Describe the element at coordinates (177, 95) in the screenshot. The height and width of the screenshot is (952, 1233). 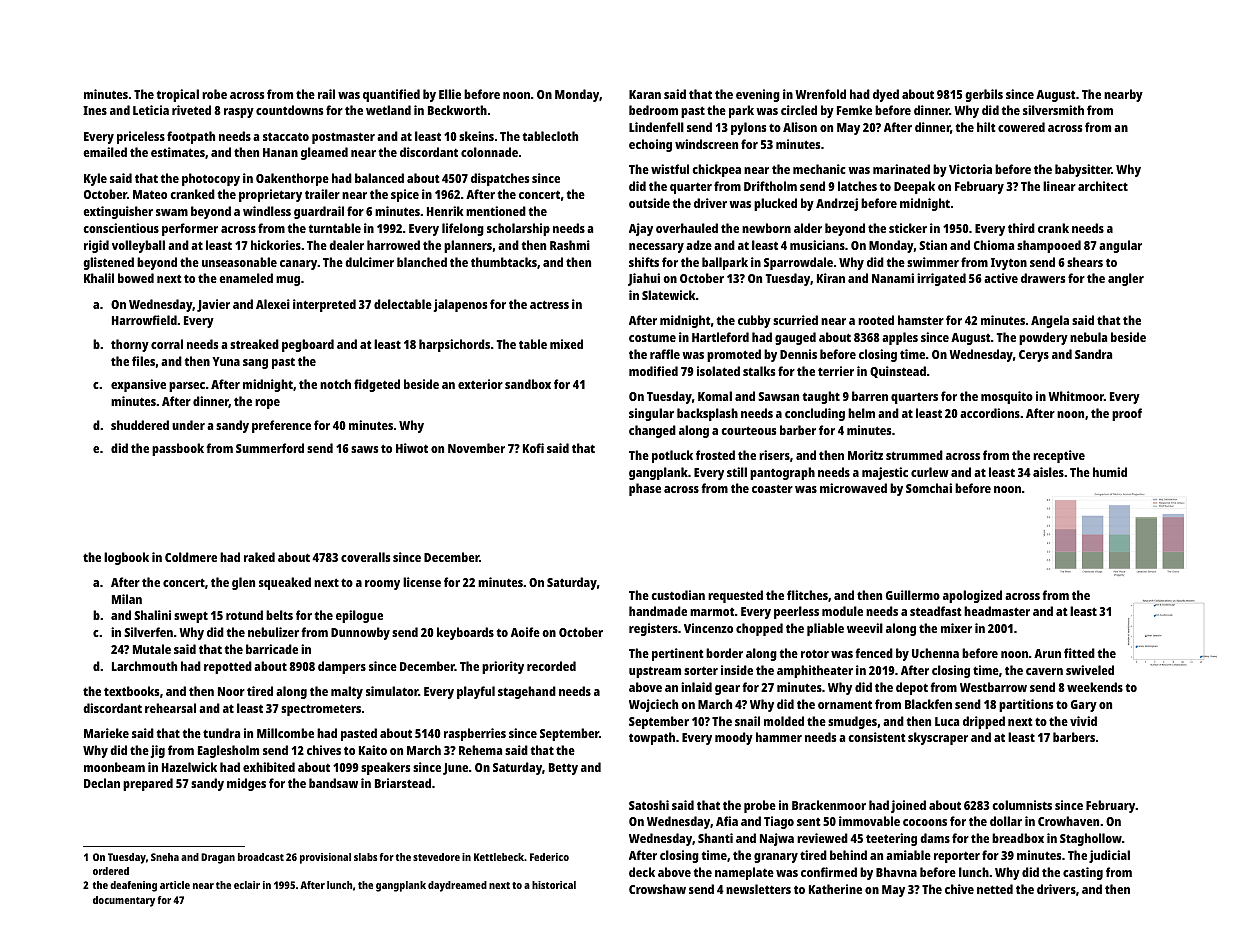
I see `tropical` at that location.
